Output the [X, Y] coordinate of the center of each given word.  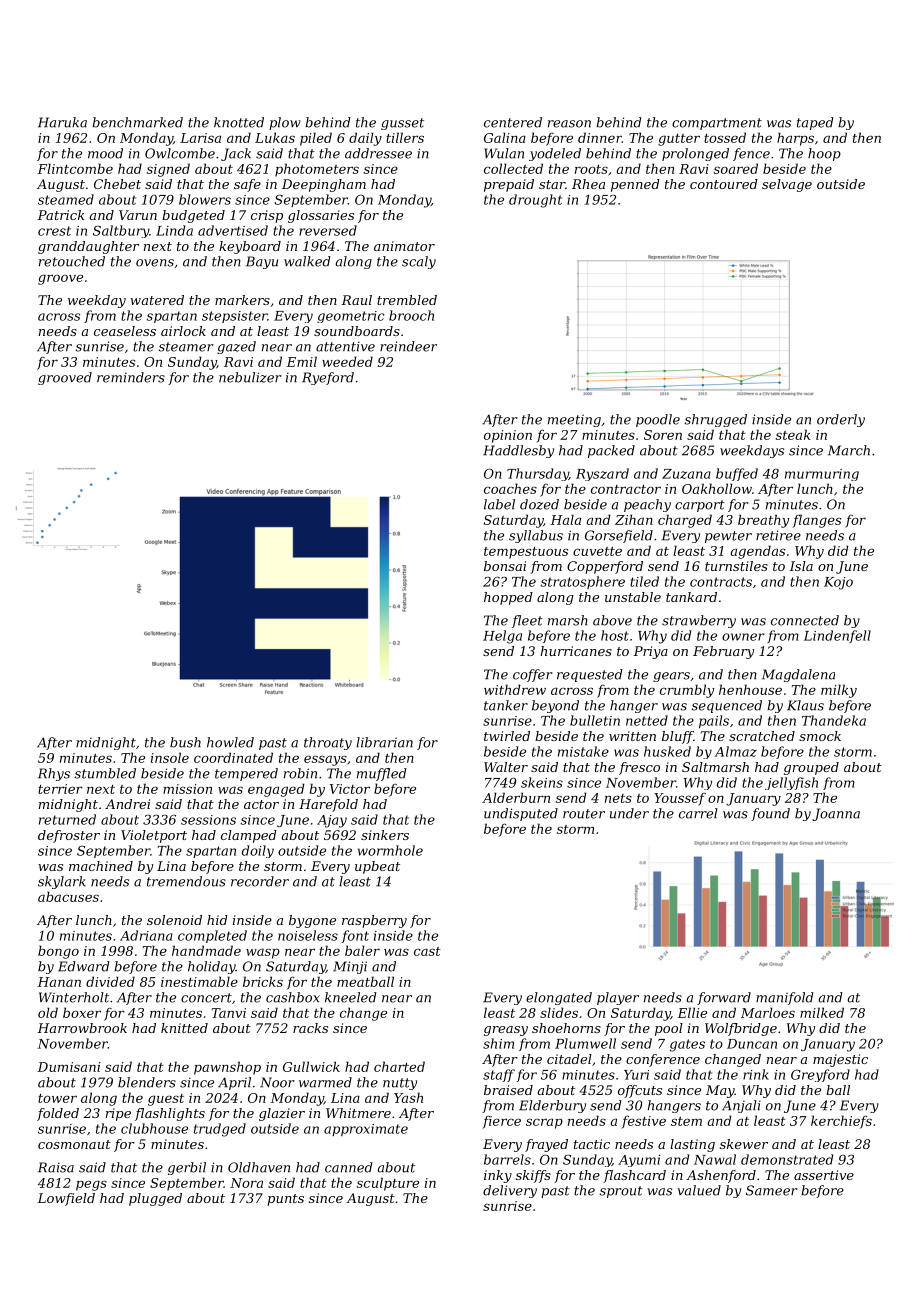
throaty [328, 743]
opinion [508, 436]
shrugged [715, 420]
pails [714, 722]
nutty [400, 1084]
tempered [246, 774]
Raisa [56, 1167]
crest [54, 231]
